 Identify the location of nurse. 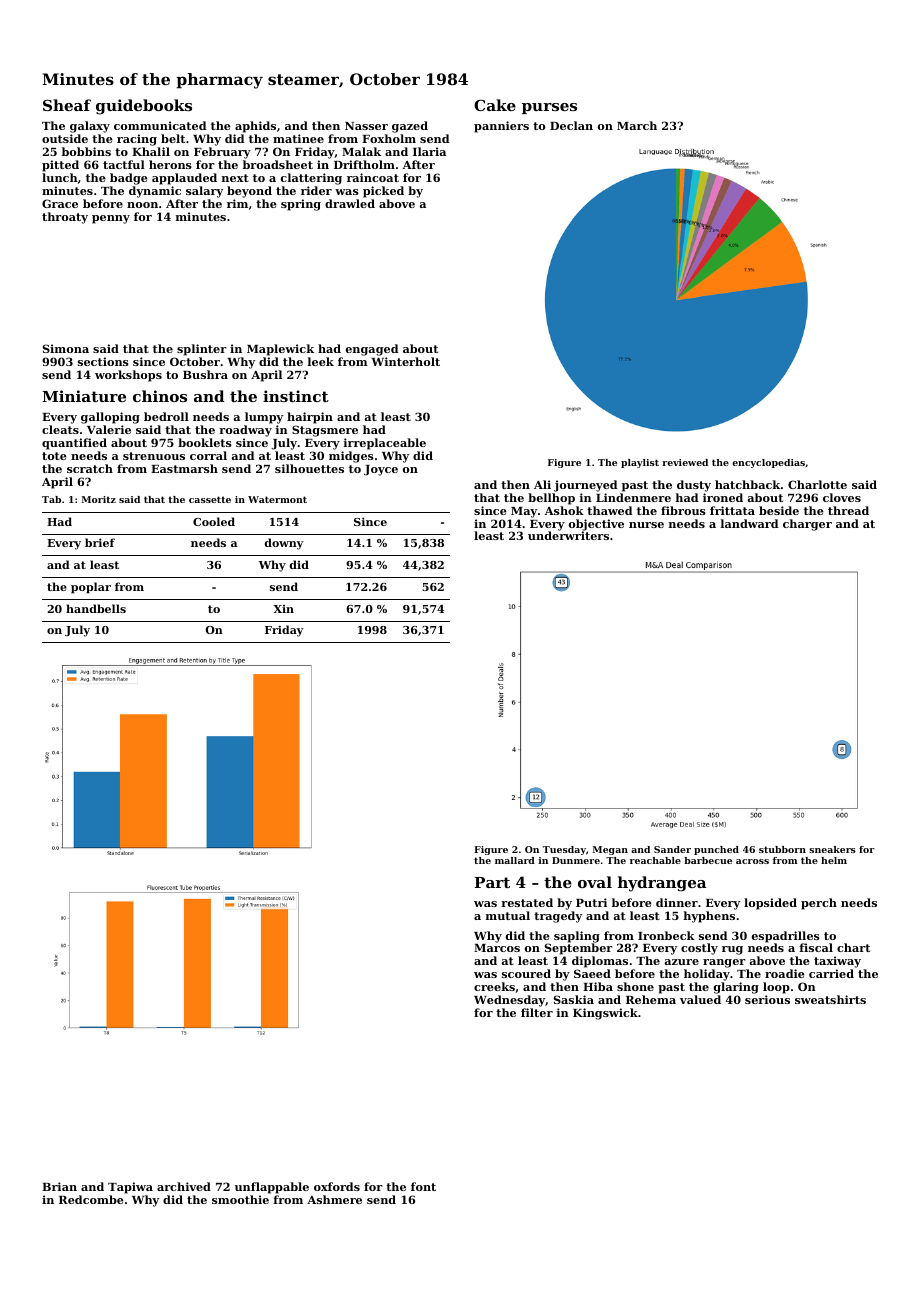
(646, 525).
